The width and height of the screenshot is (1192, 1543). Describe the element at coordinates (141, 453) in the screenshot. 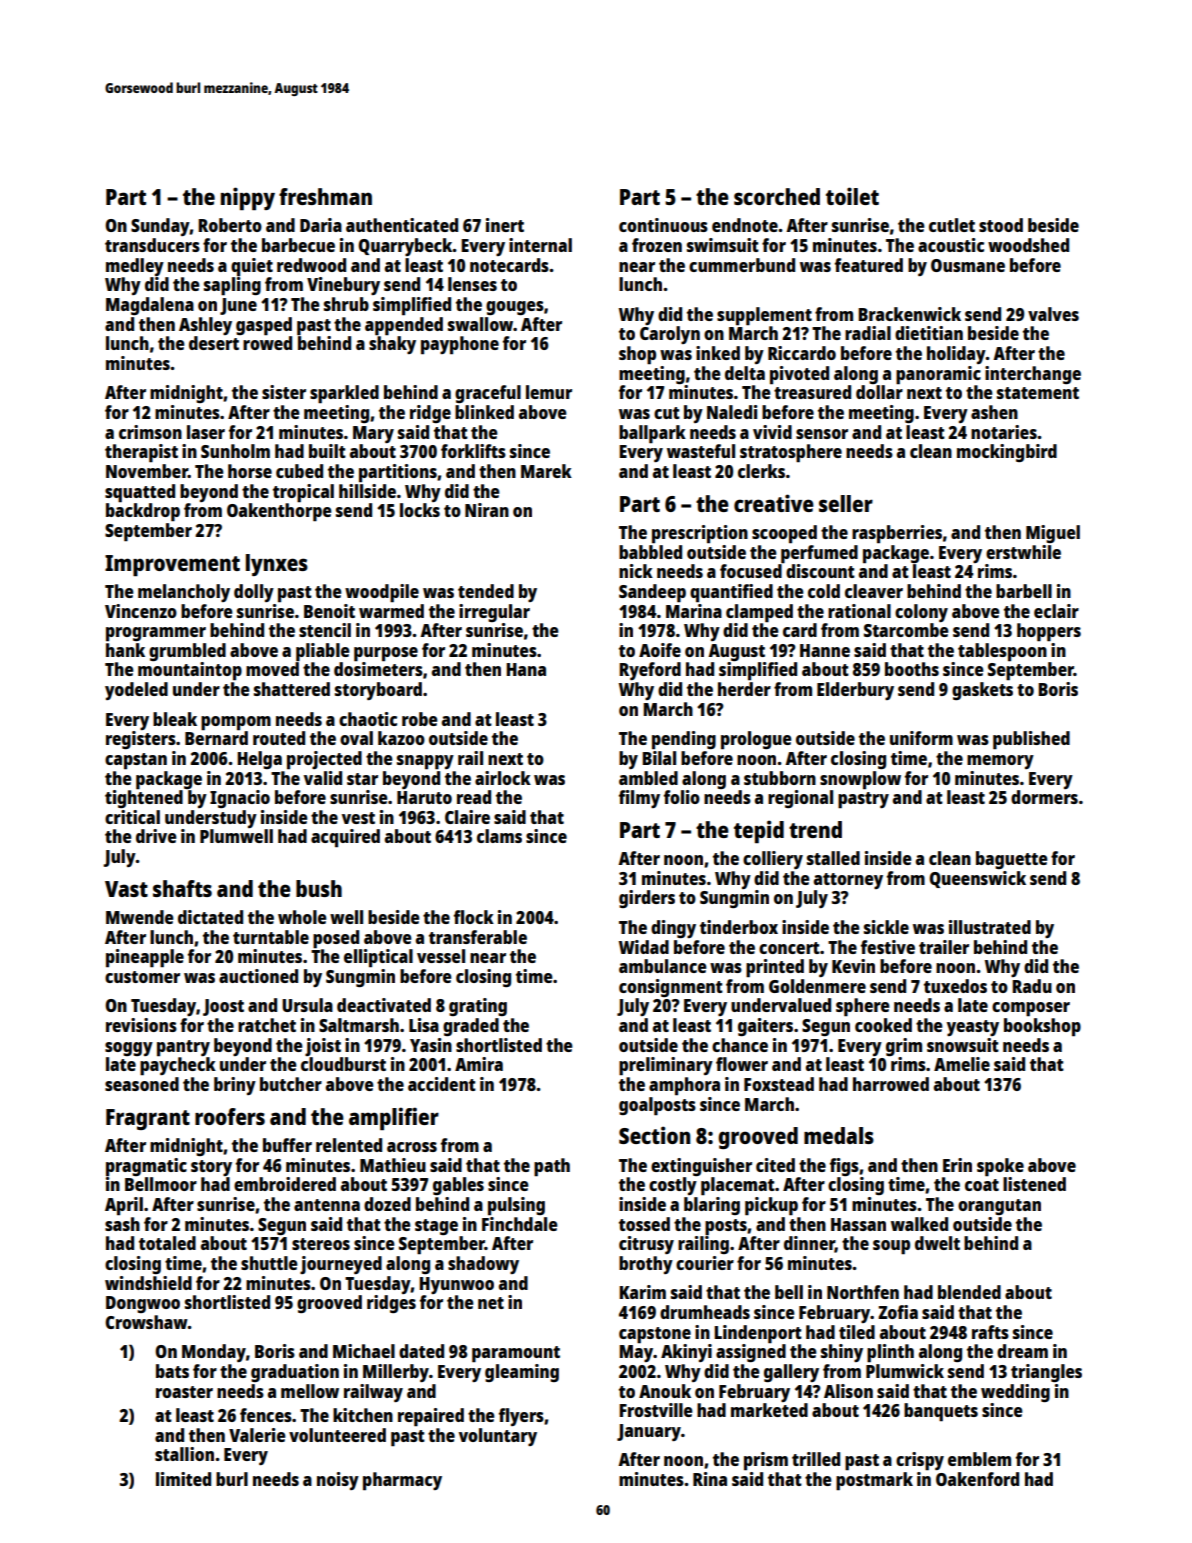

I see `therapist` at that location.
